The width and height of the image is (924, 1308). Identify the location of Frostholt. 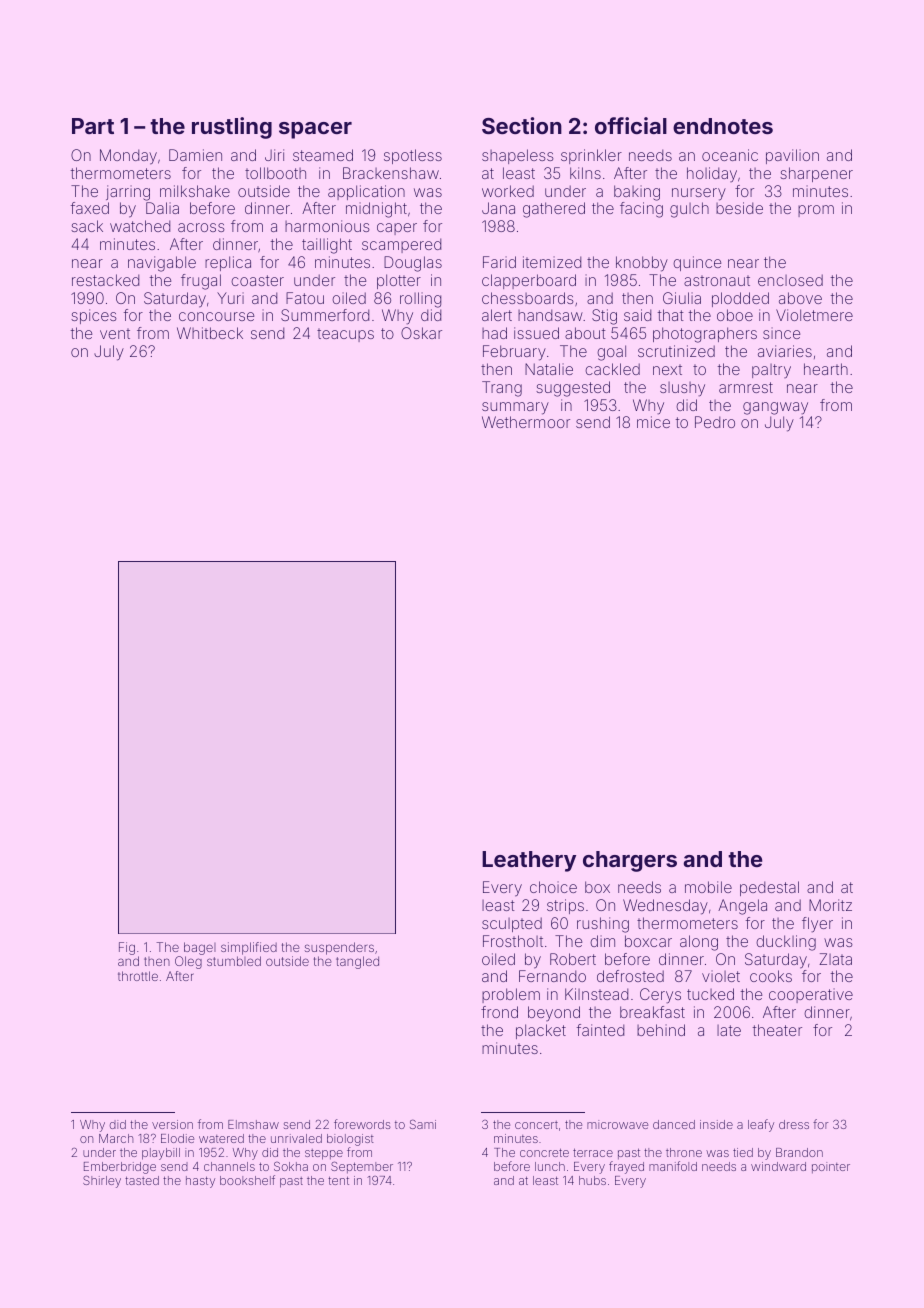
(513, 941).
